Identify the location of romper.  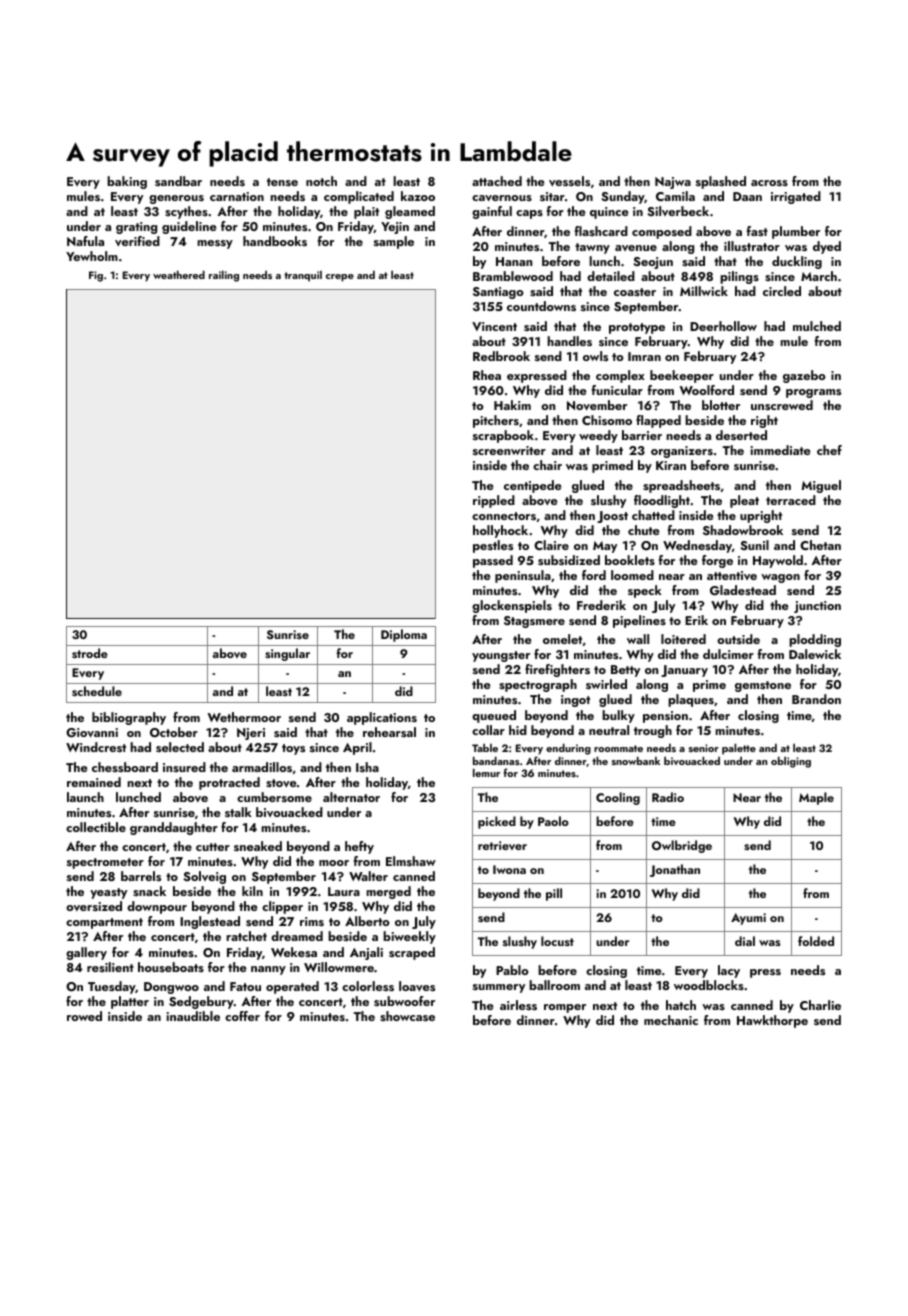
(565, 1008).
